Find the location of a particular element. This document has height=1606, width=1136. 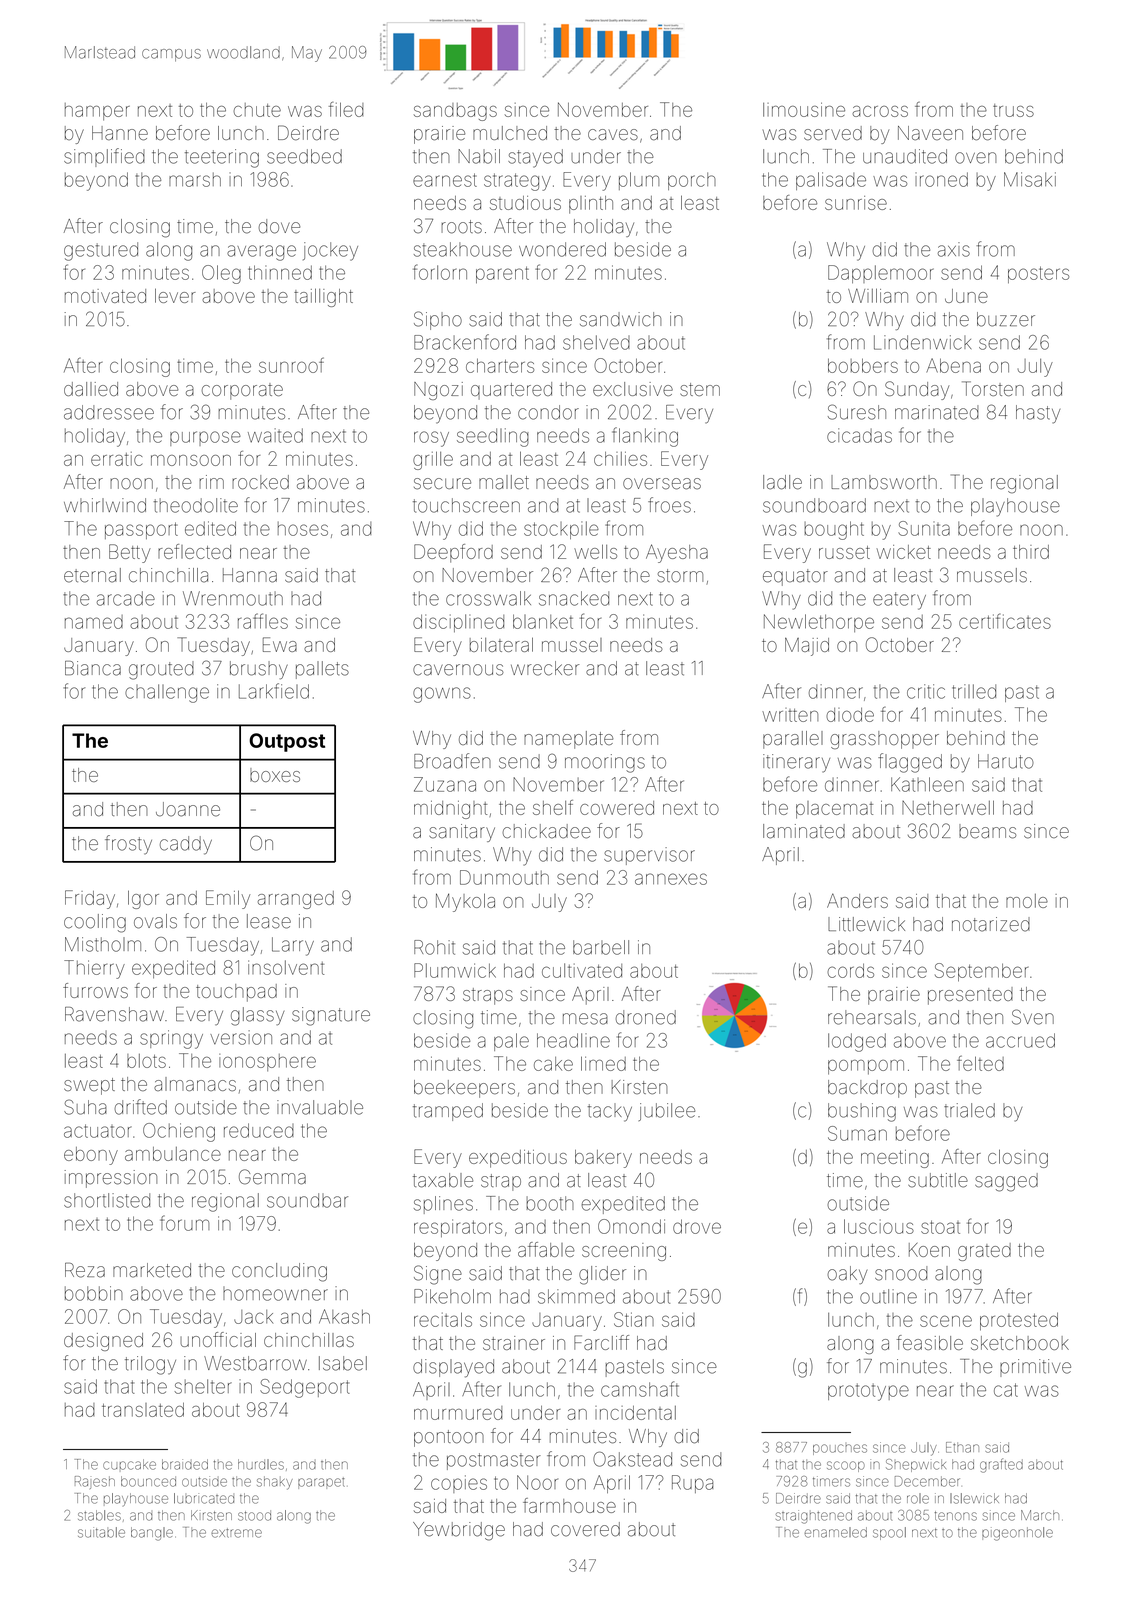

cords is located at coordinates (850, 970).
